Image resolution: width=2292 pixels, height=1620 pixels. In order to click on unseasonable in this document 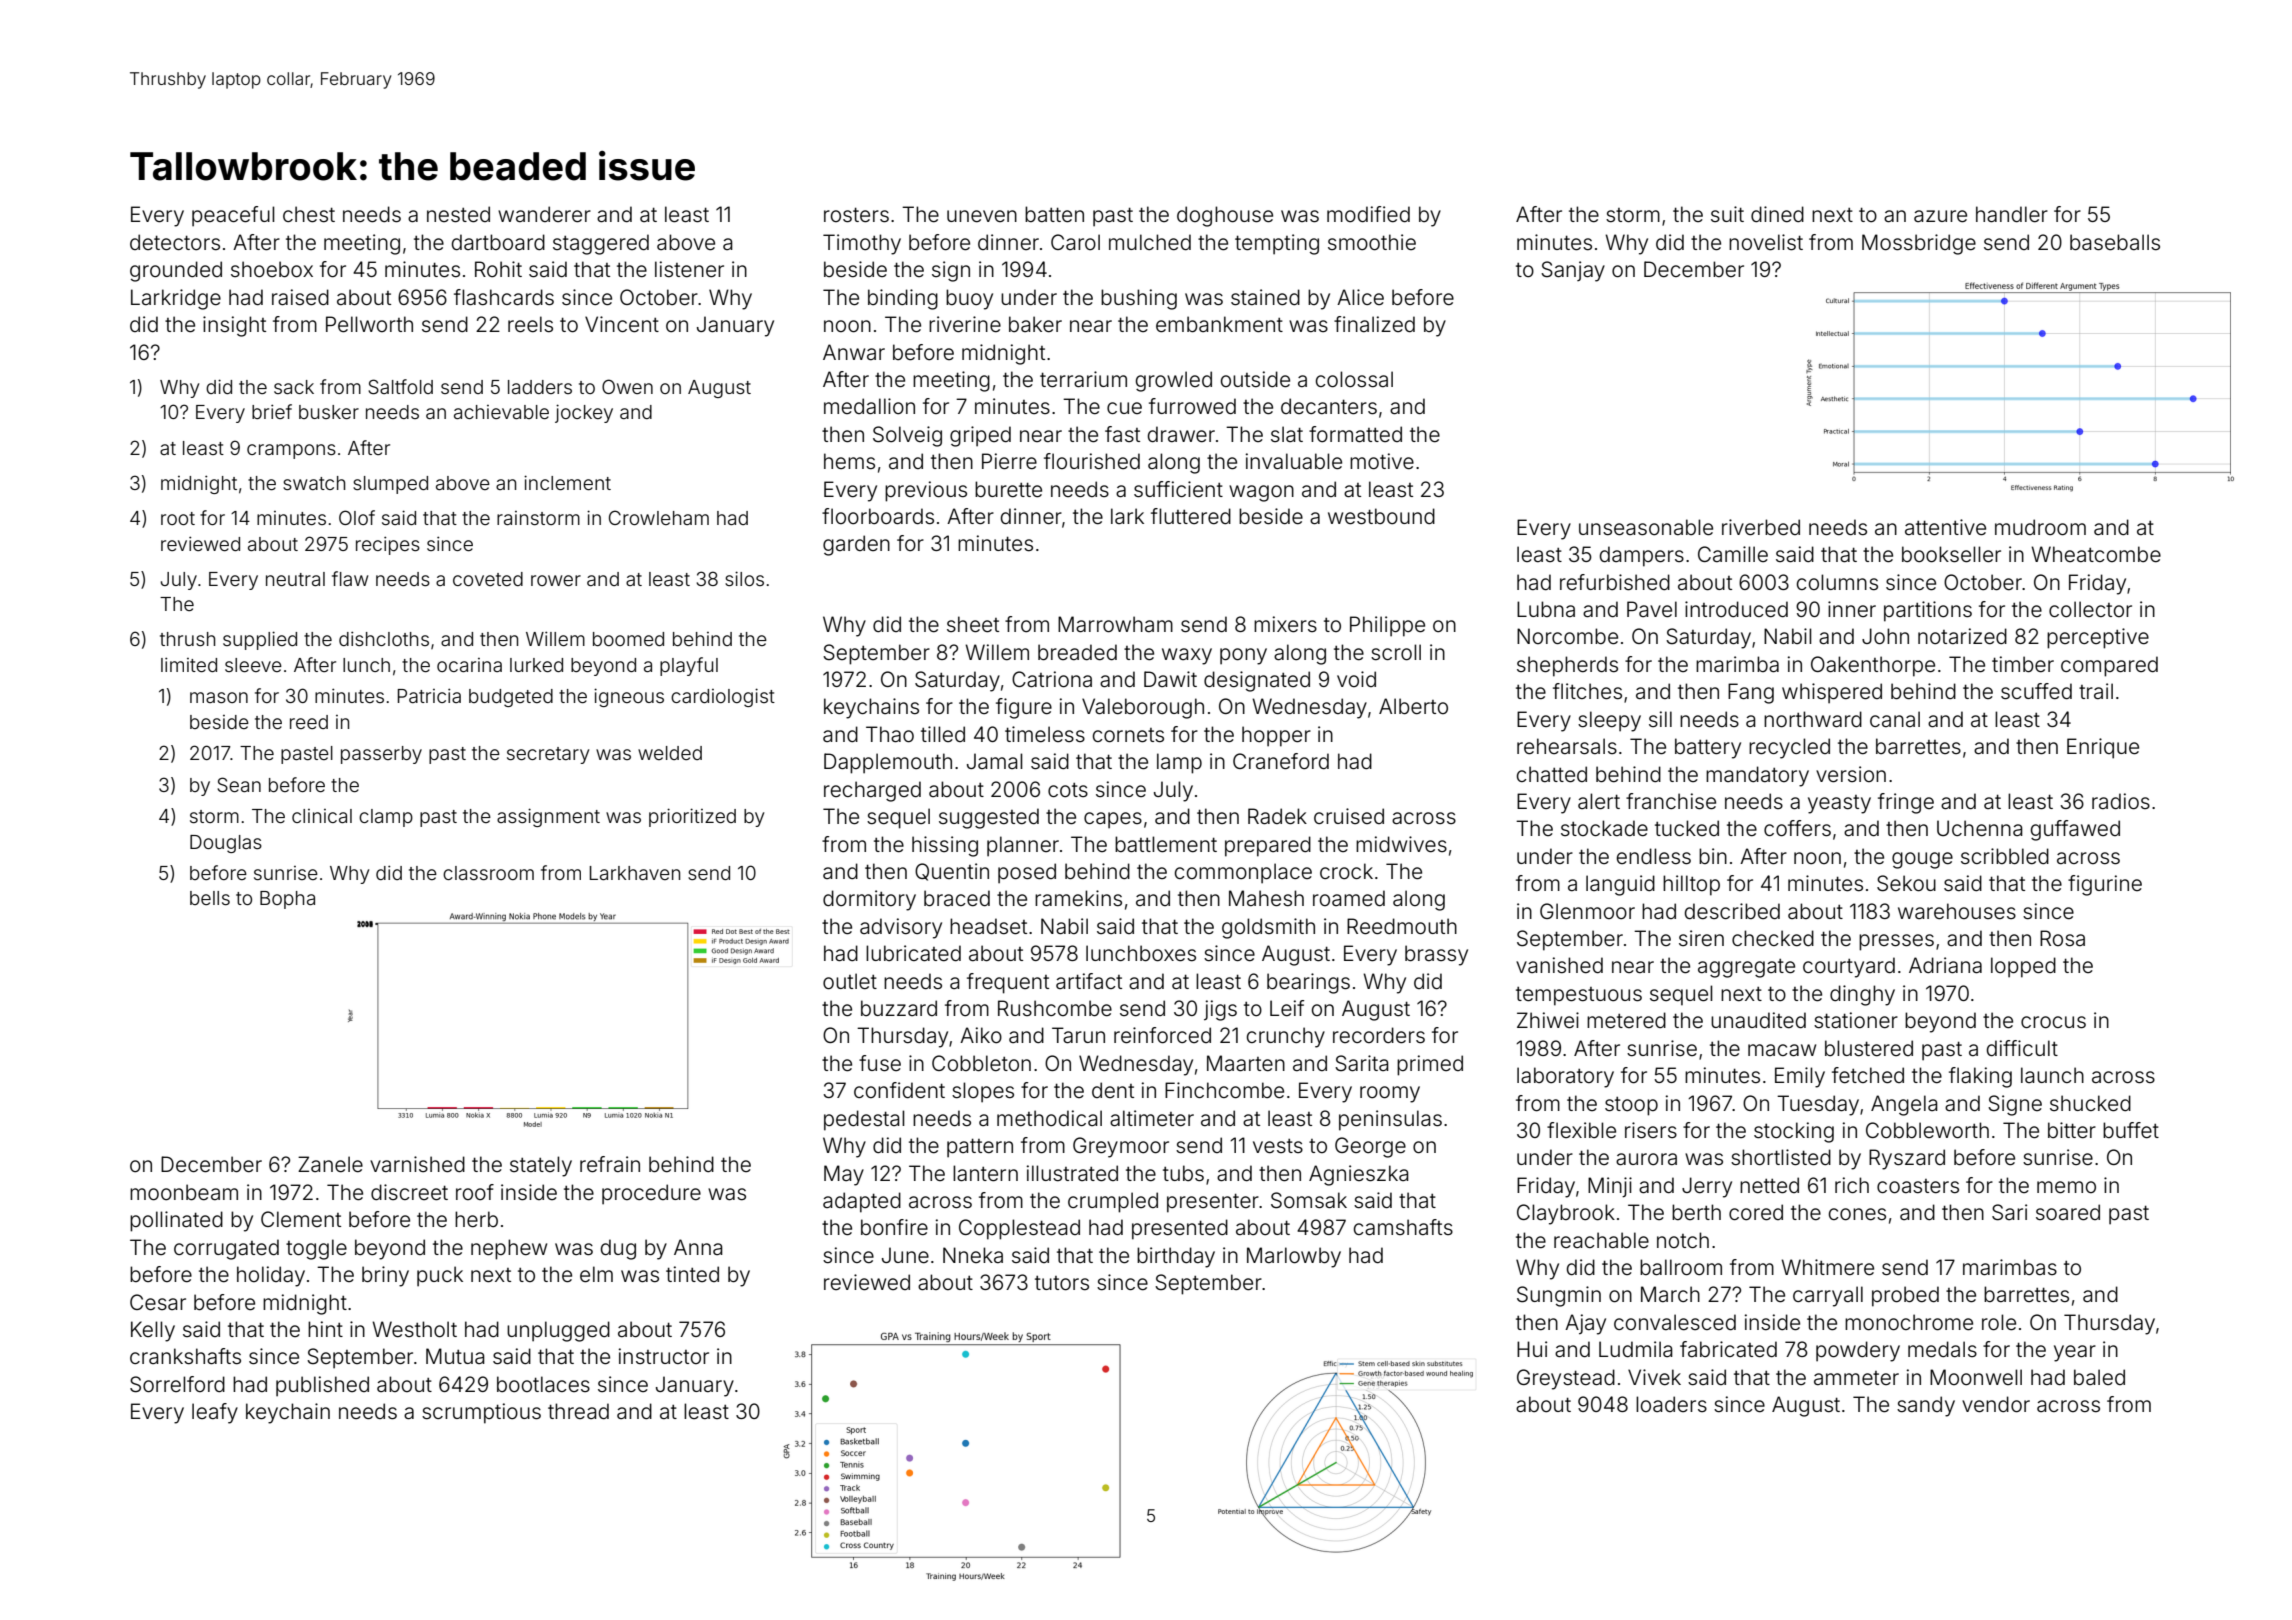, I will do `click(1646, 527)`.
